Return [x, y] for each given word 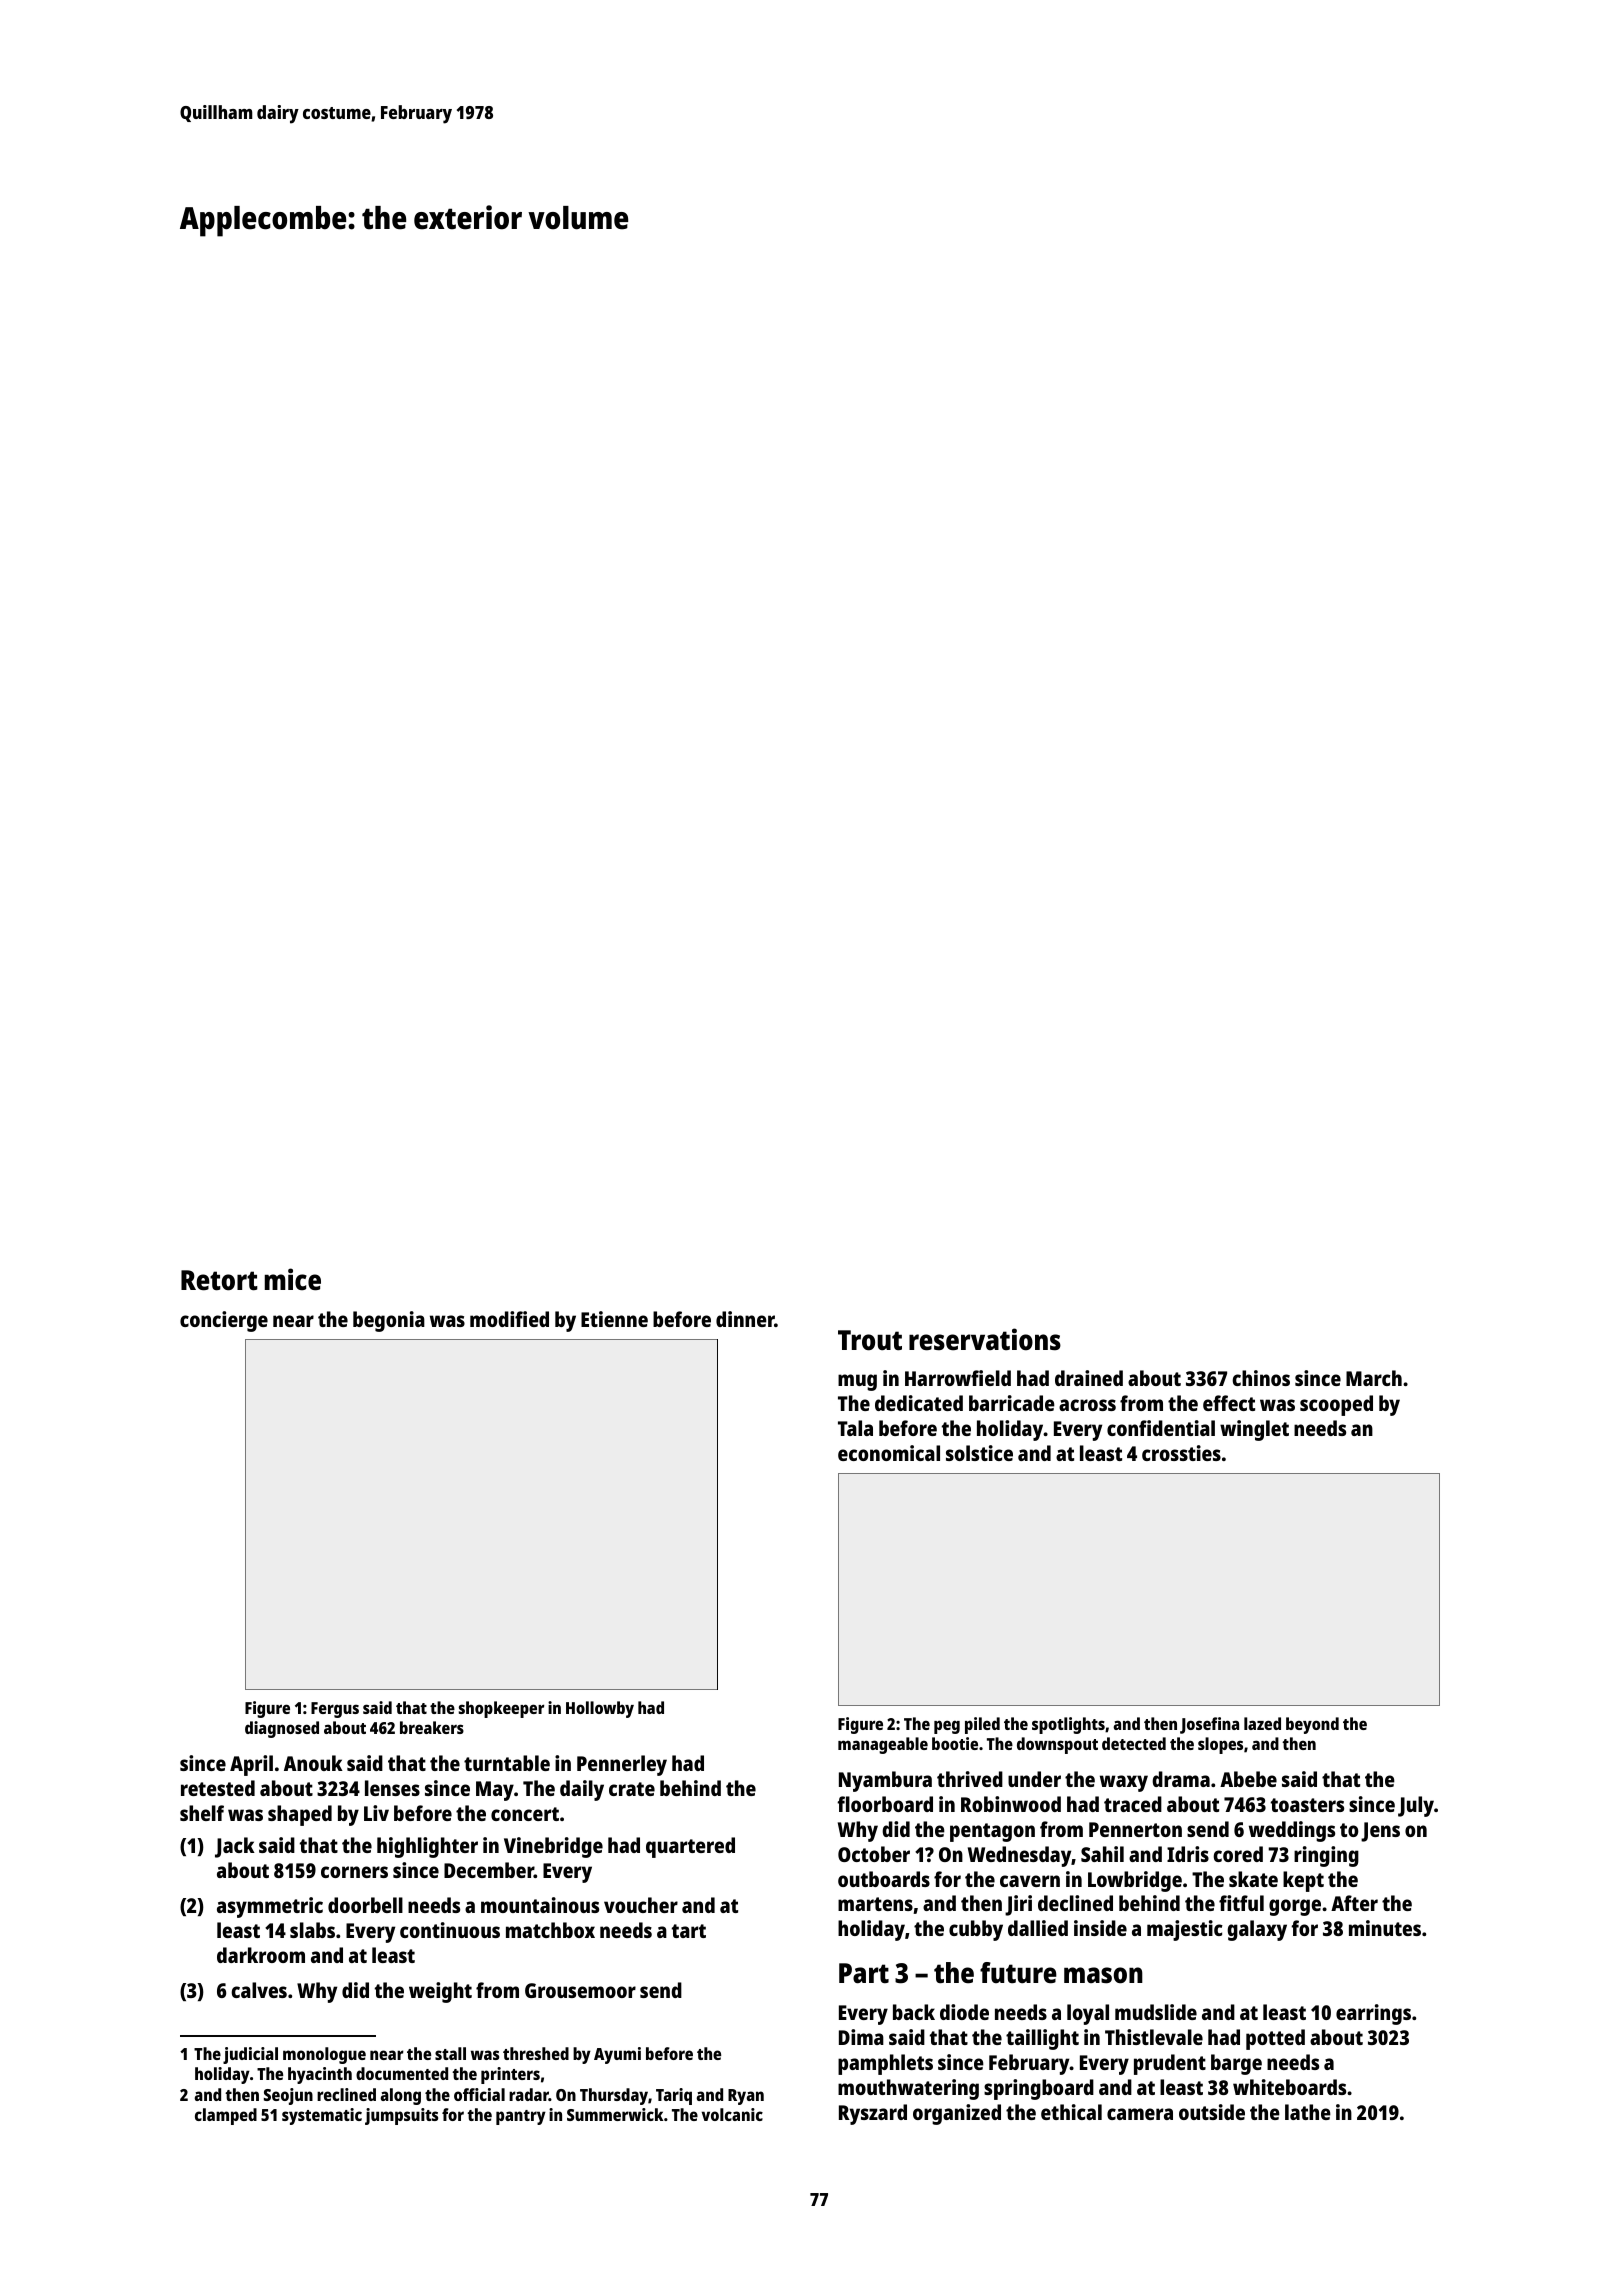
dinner [745, 1319]
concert [525, 1814]
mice [293, 1279]
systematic [322, 2116]
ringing [1326, 1856]
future [1018, 1973]
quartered [690, 1847]
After [1354, 1903]
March [1374, 1378]
